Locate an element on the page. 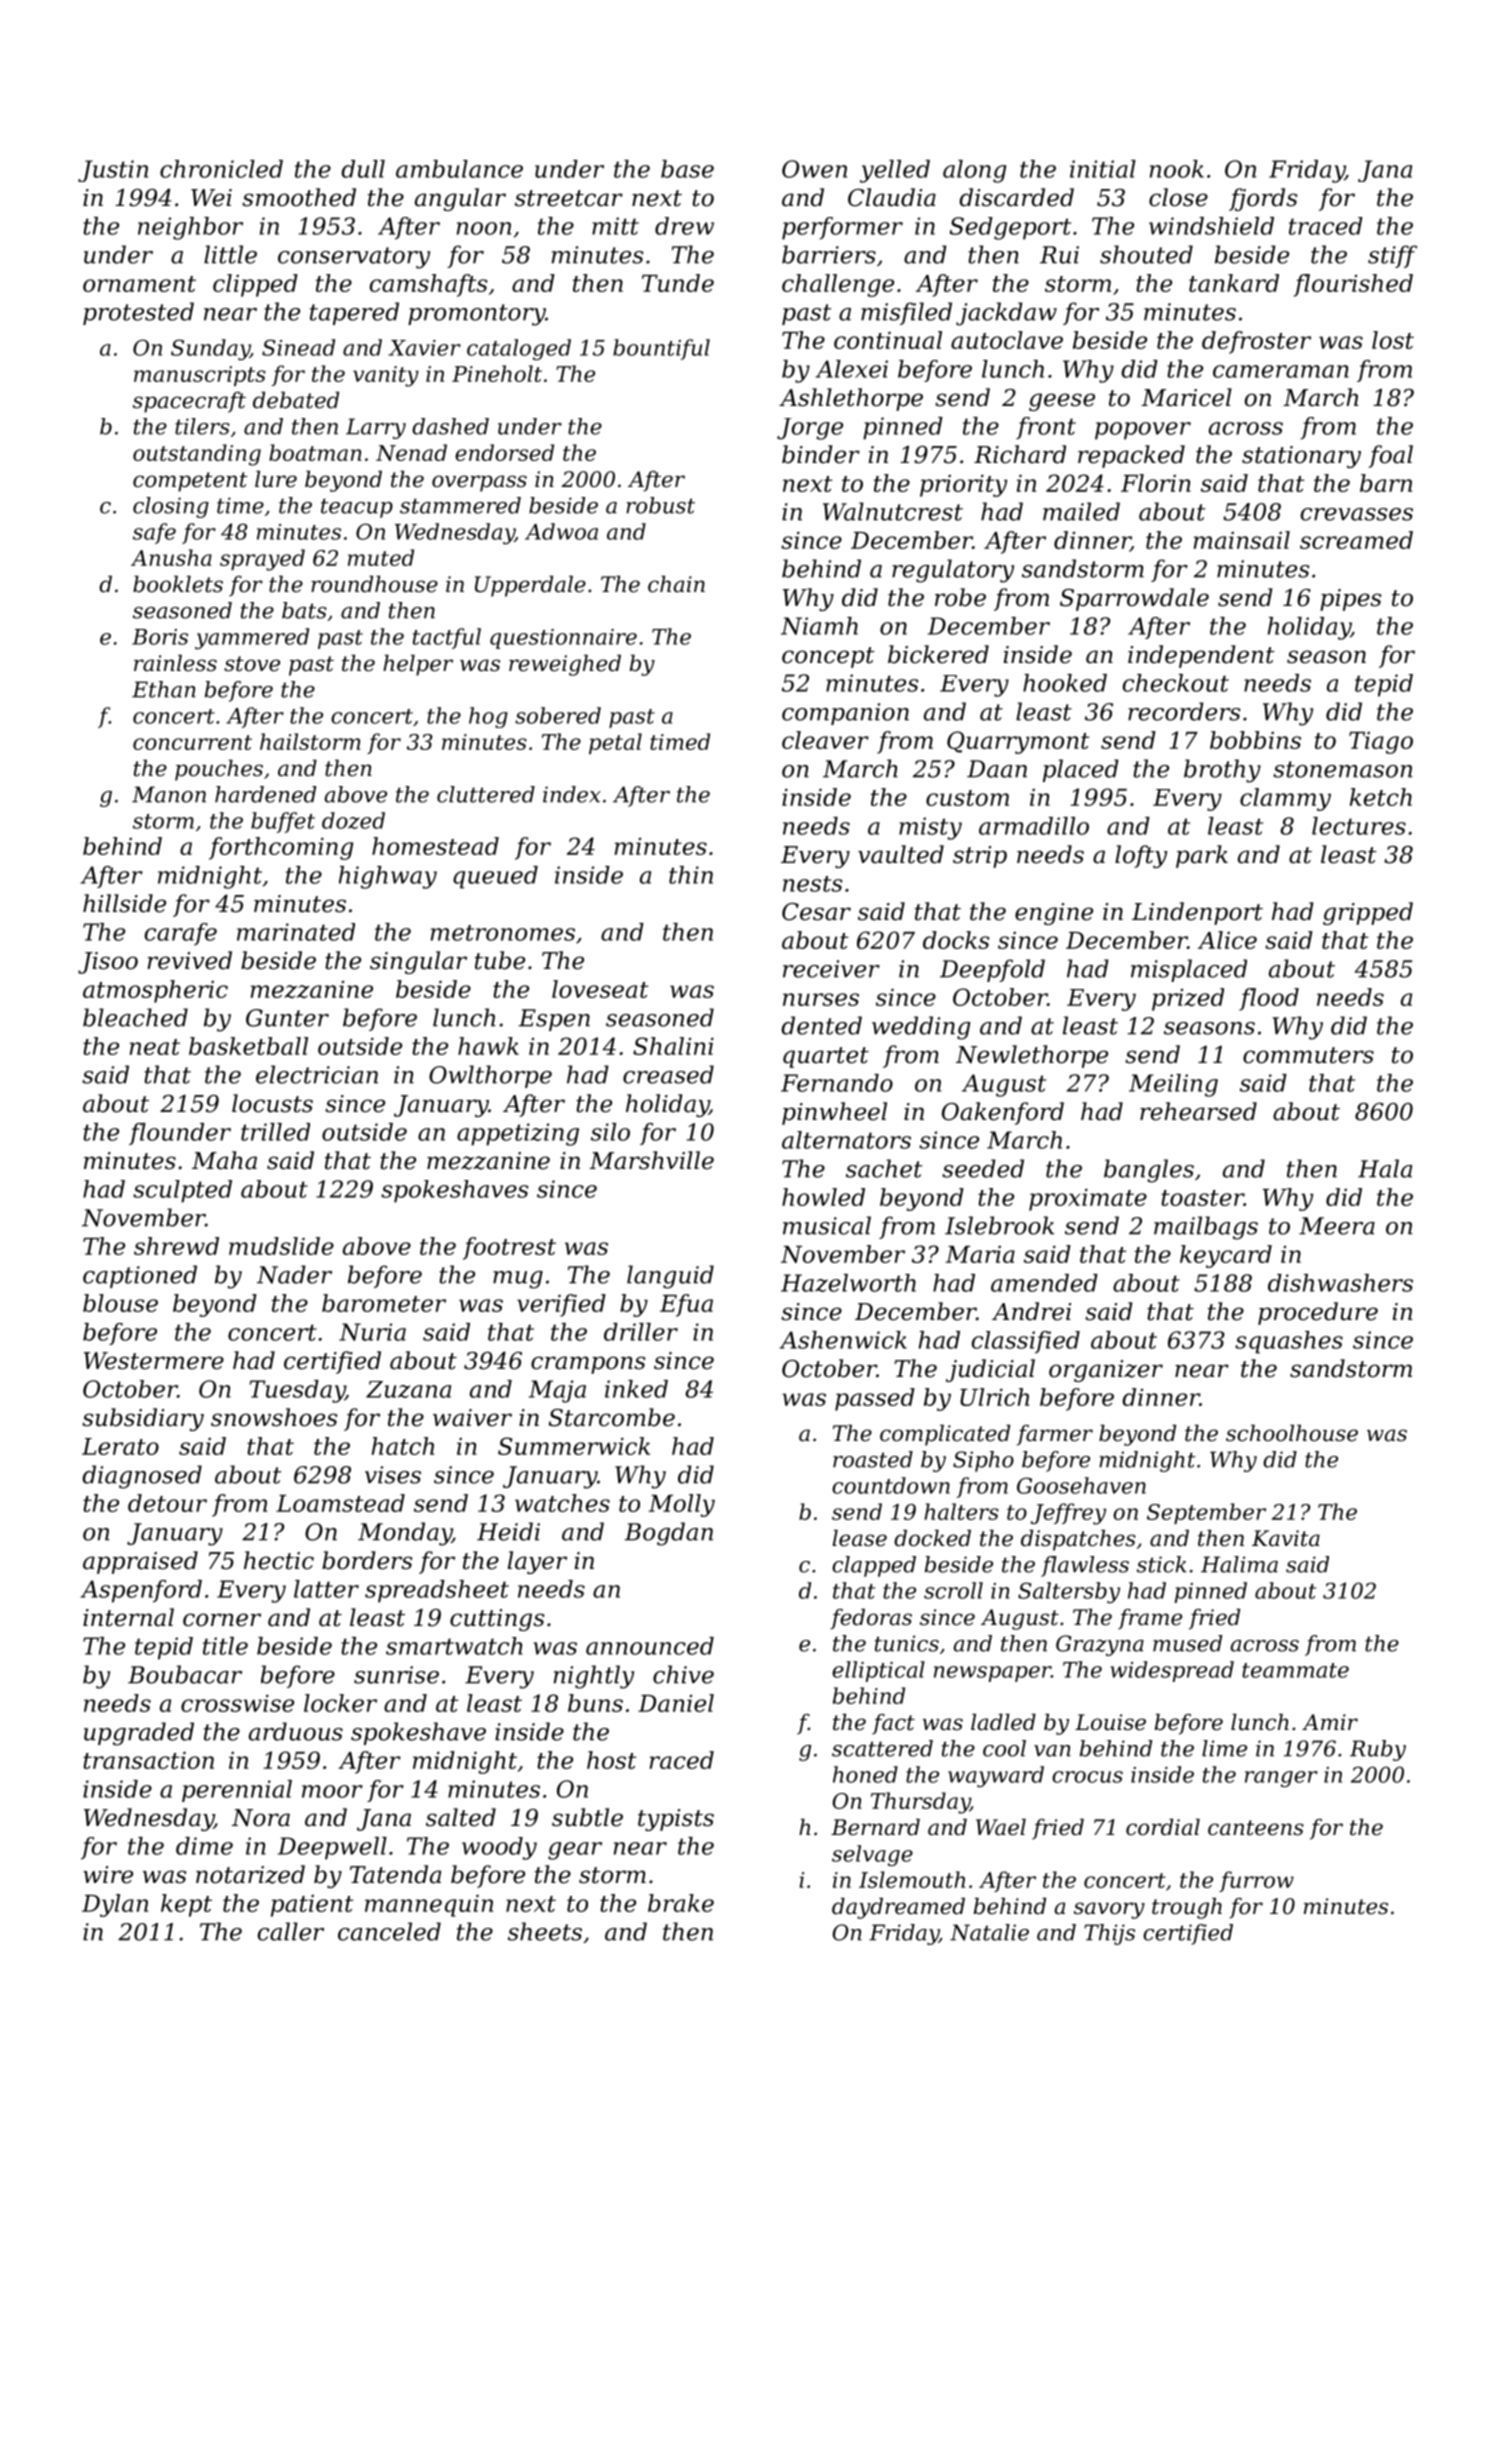 The height and width of the image is (2464, 1496). Molly is located at coordinates (682, 1505).
